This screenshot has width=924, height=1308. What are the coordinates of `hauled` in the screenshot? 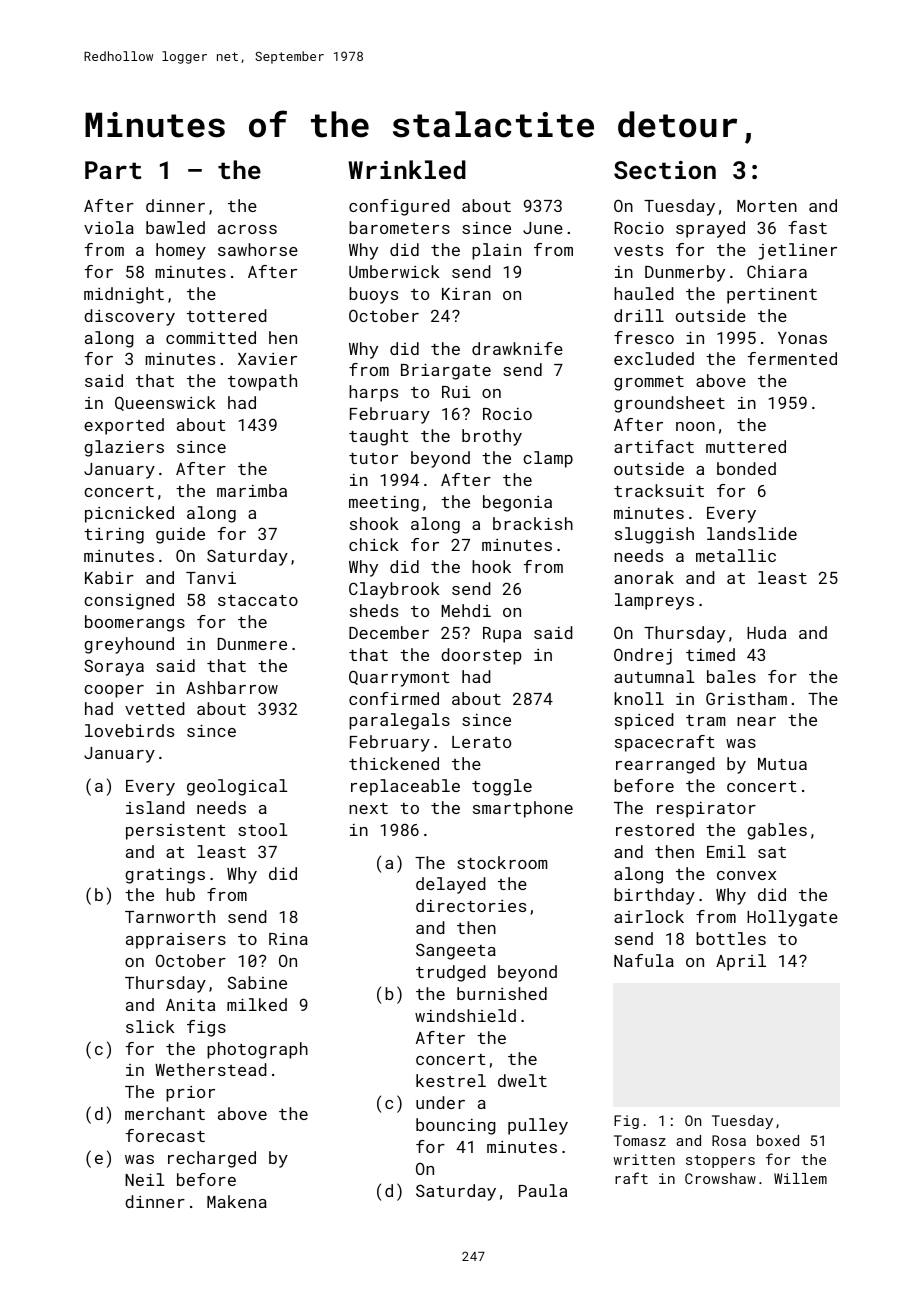 It's located at (644, 293).
